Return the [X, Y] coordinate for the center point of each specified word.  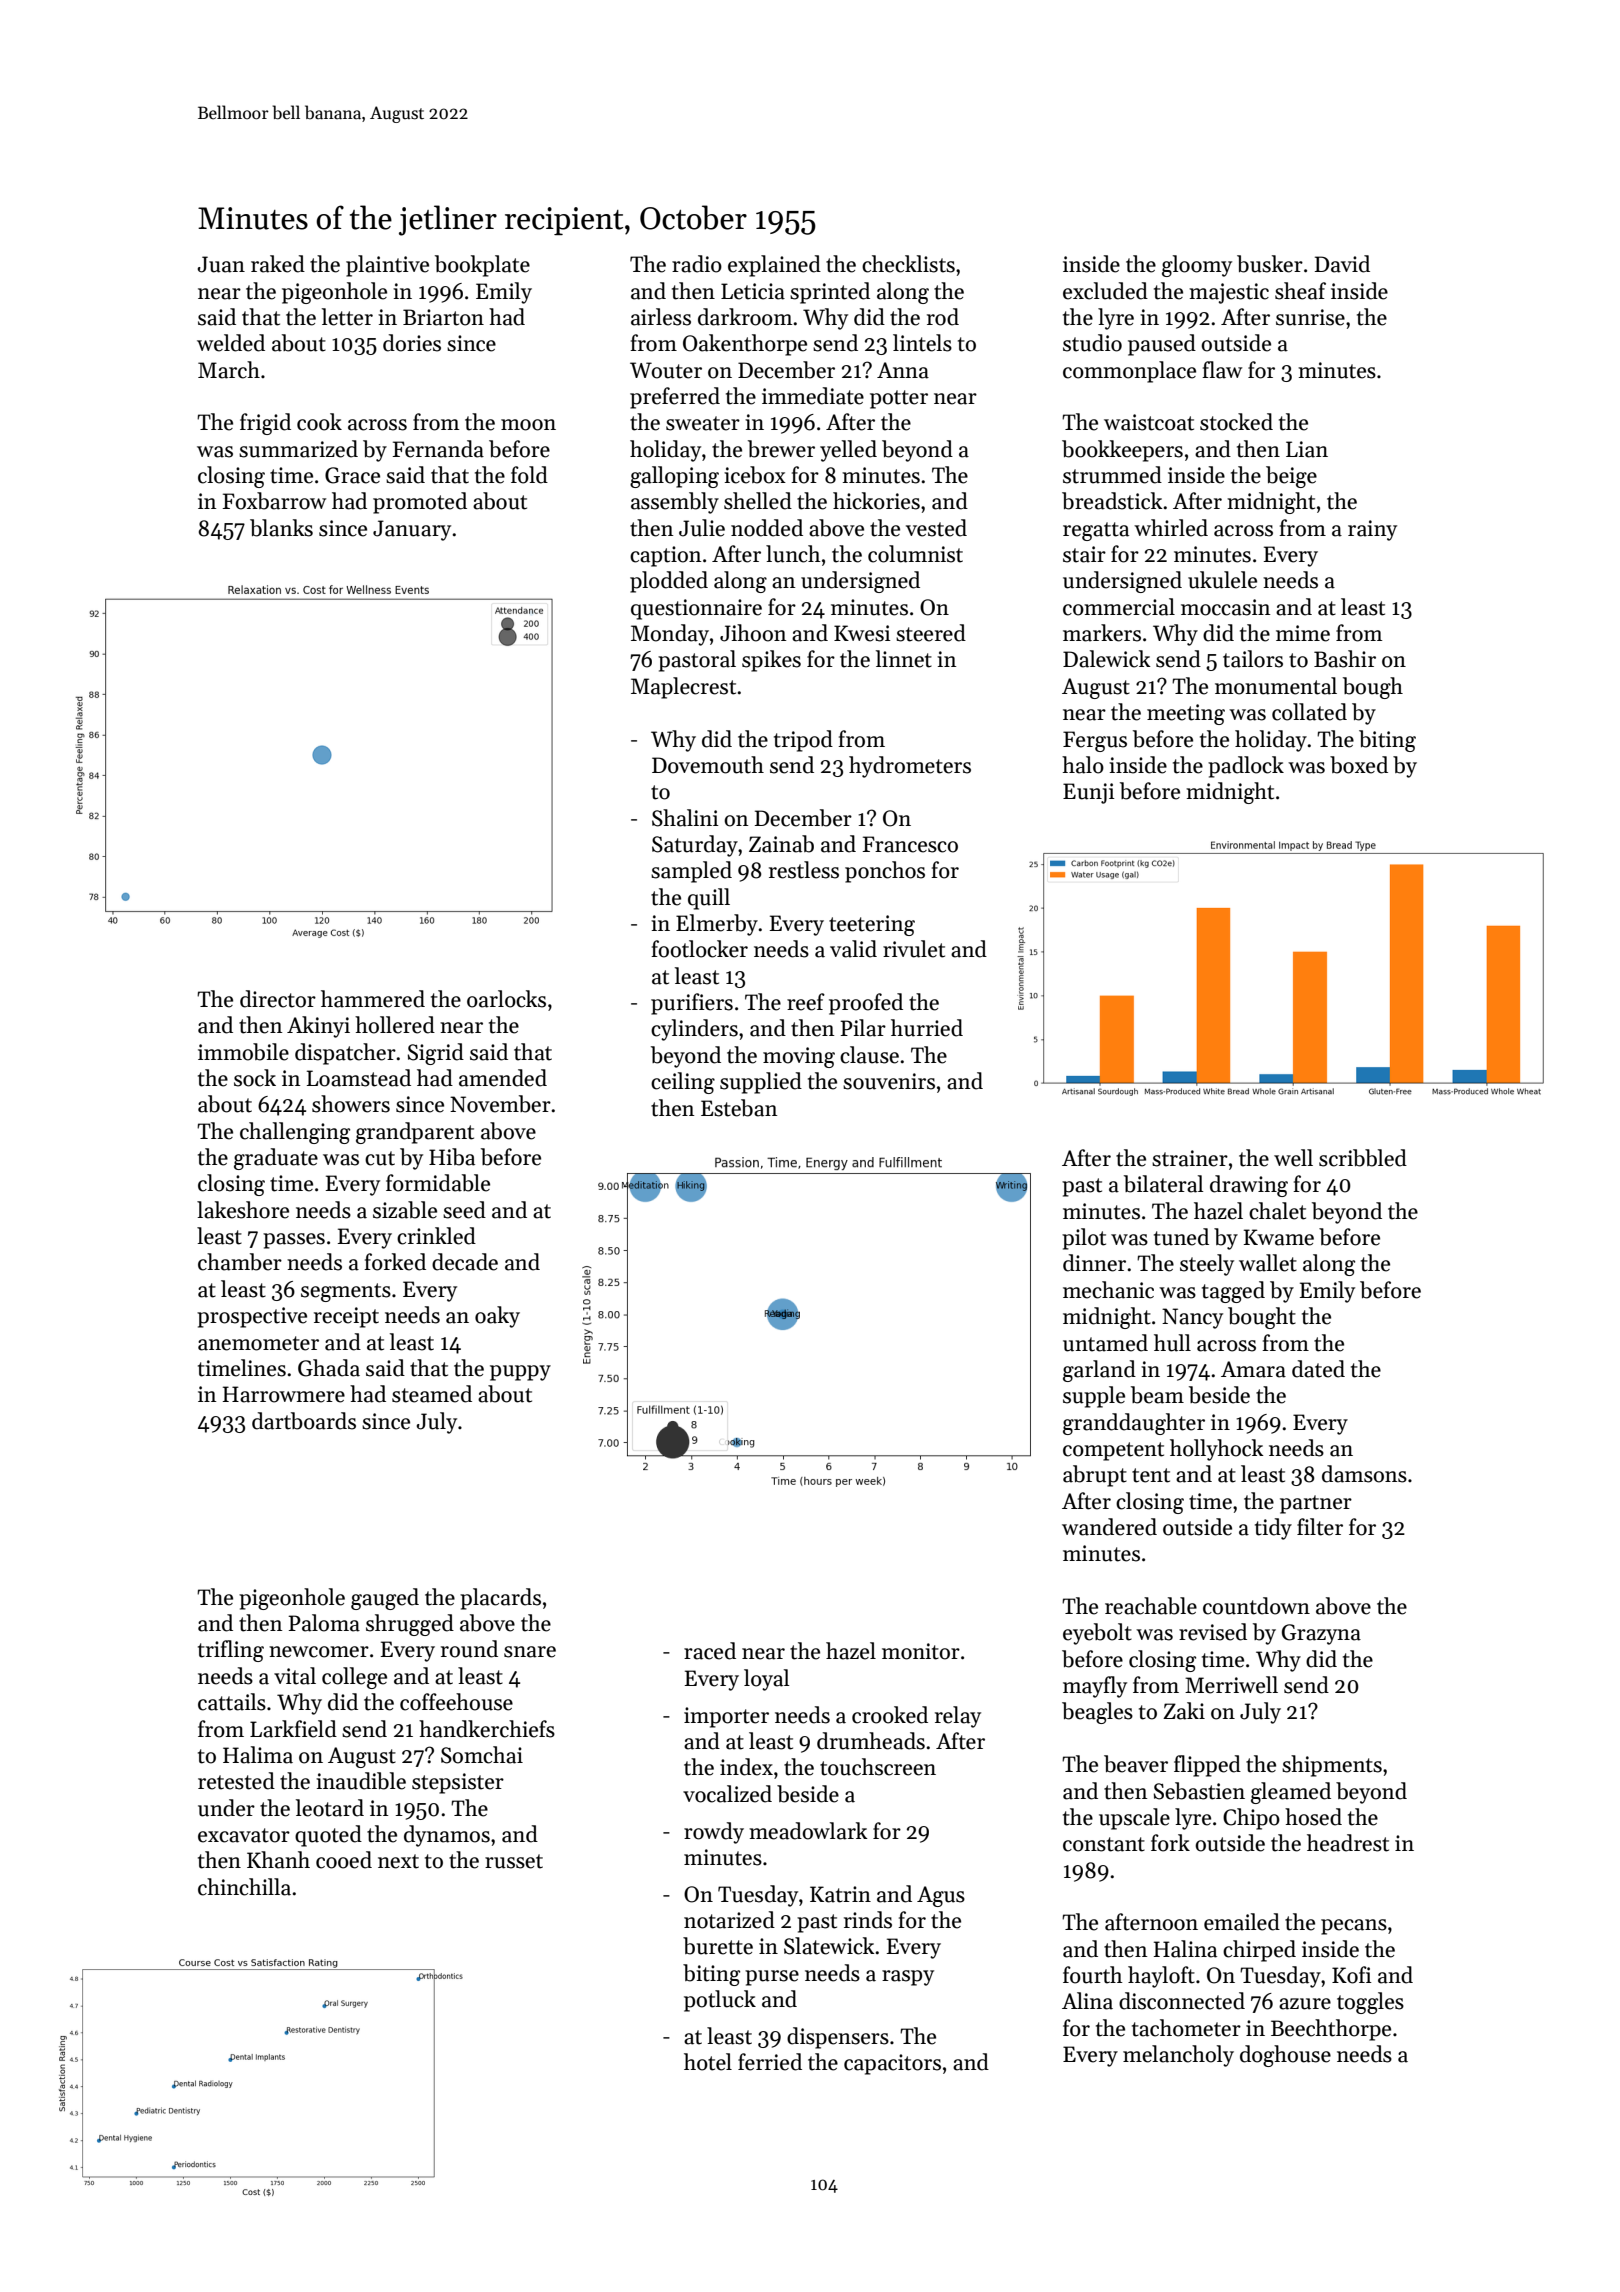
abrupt [1095, 1476]
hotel [708, 2062]
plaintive [387, 266]
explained [774, 266]
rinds [868, 1920]
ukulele [1222, 580]
